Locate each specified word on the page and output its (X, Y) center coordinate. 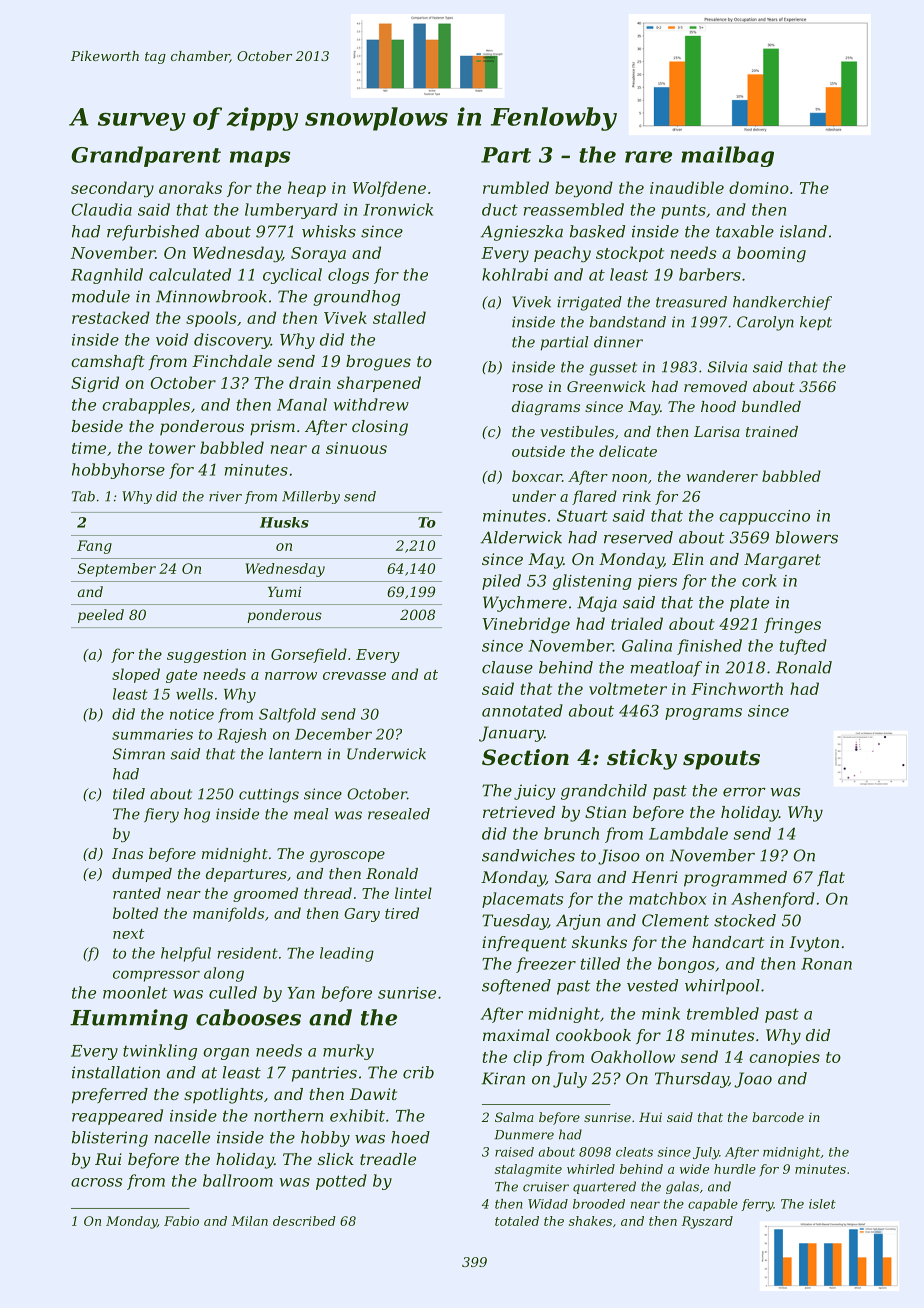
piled (501, 582)
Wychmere (525, 604)
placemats (522, 900)
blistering (110, 1139)
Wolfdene (389, 189)
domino (759, 187)
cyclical (292, 276)
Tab (83, 496)
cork (759, 580)
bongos (686, 965)
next (129, 934)
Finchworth (737, 688)
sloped (136, 675)
